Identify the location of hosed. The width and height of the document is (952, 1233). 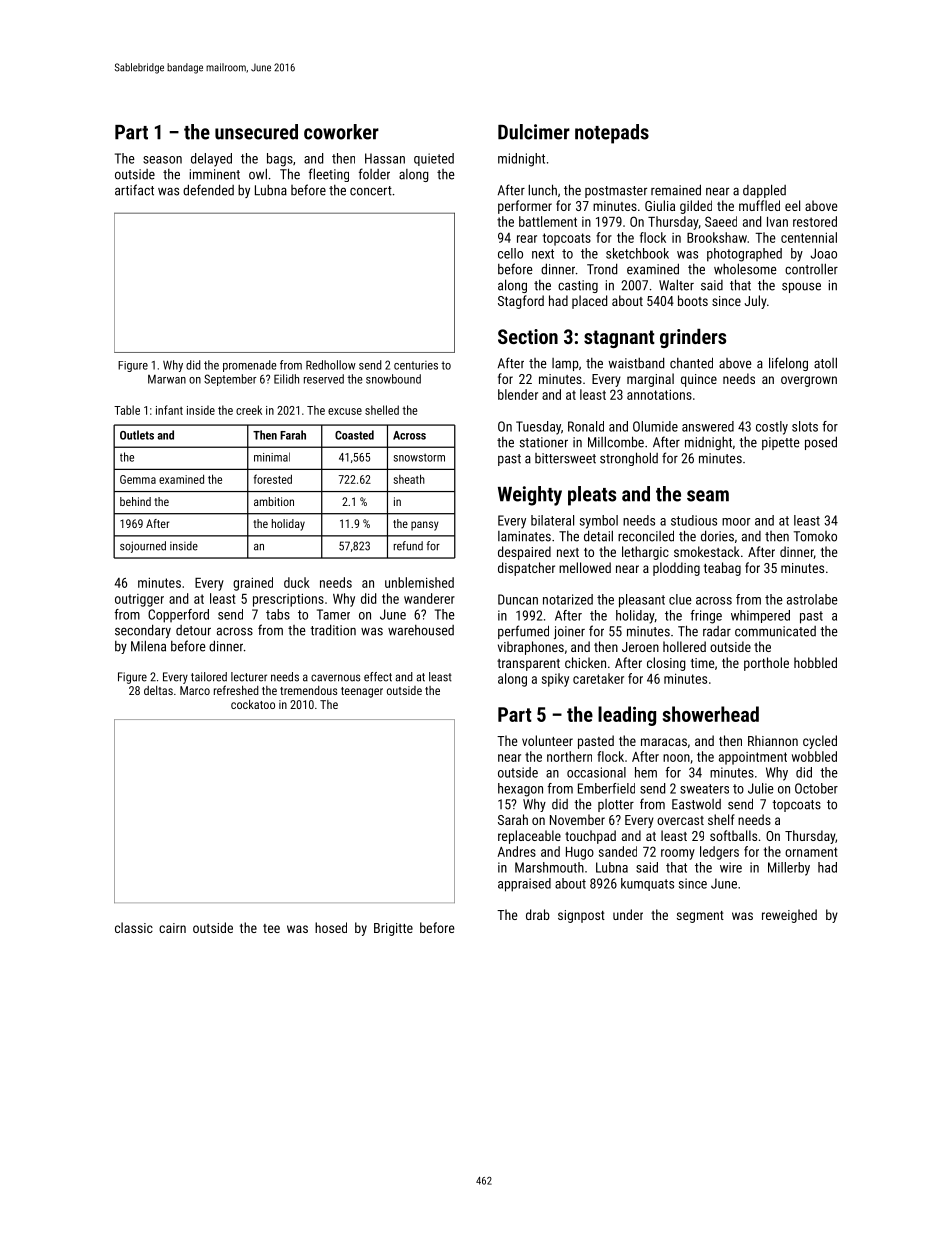
(331, 927).
